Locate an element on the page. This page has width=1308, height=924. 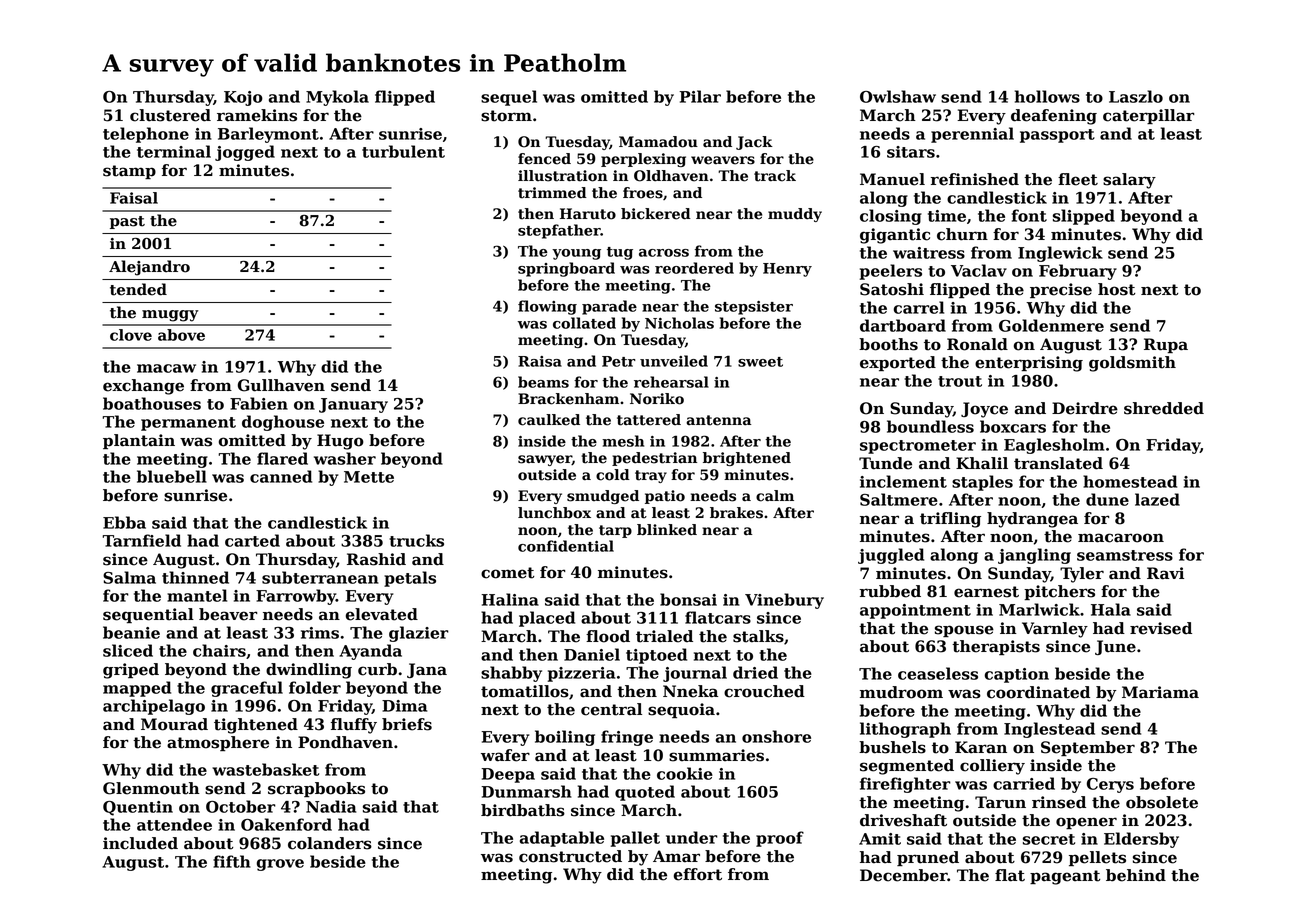
behind is located at coordinates (1136, 875).
